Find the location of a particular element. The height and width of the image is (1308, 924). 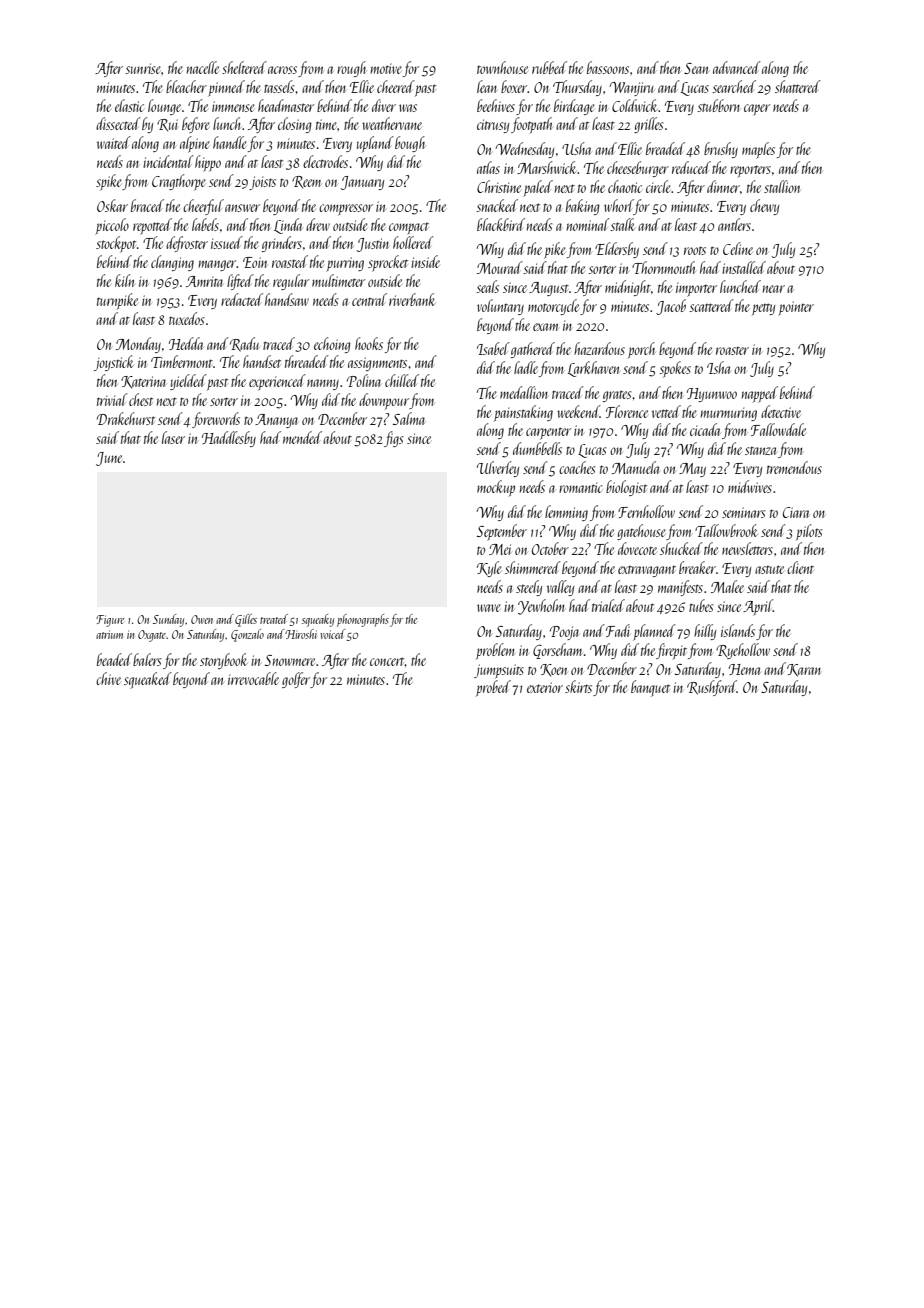

nacelle is located at coordinates (203, 67).
